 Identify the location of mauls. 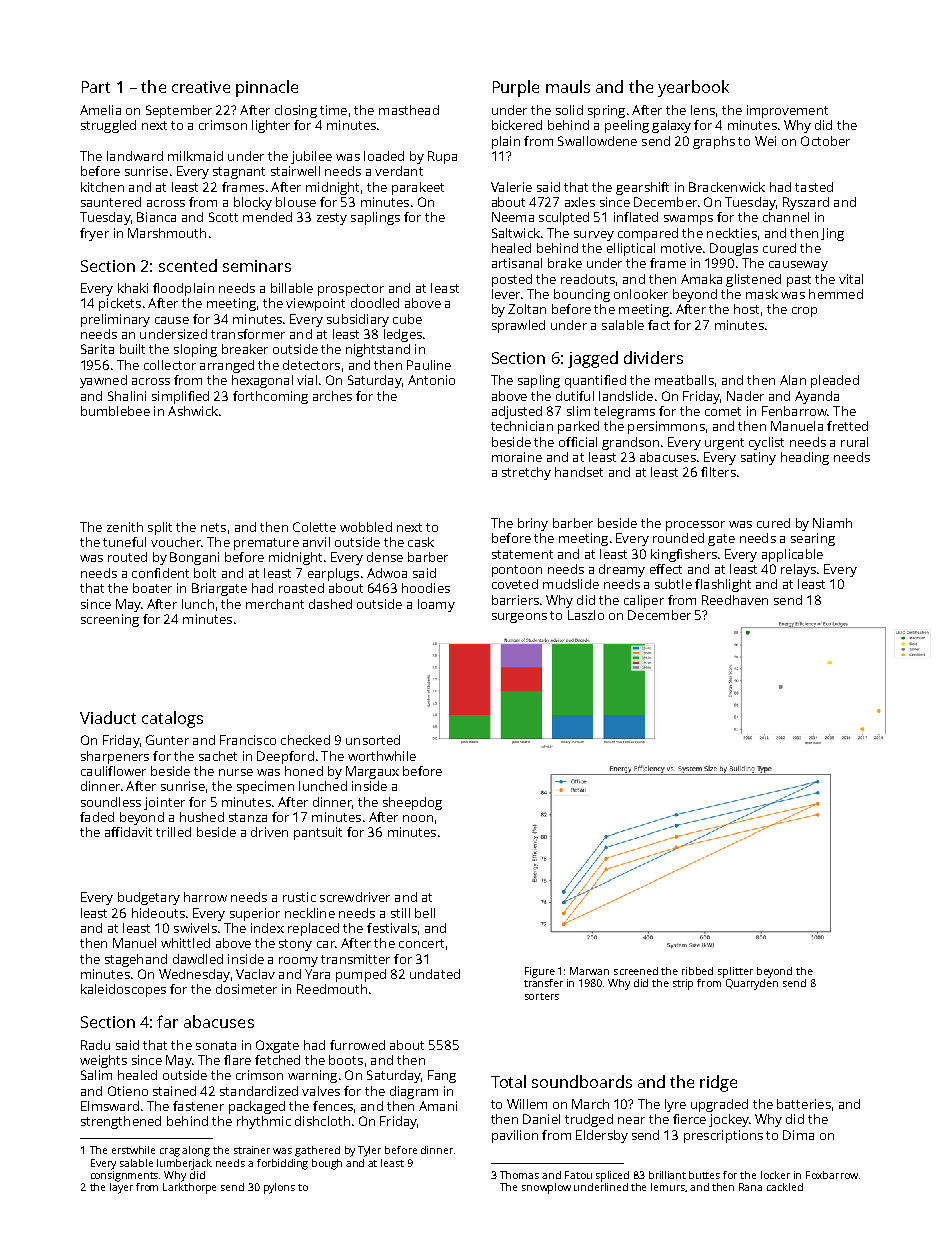
(568, 86).
